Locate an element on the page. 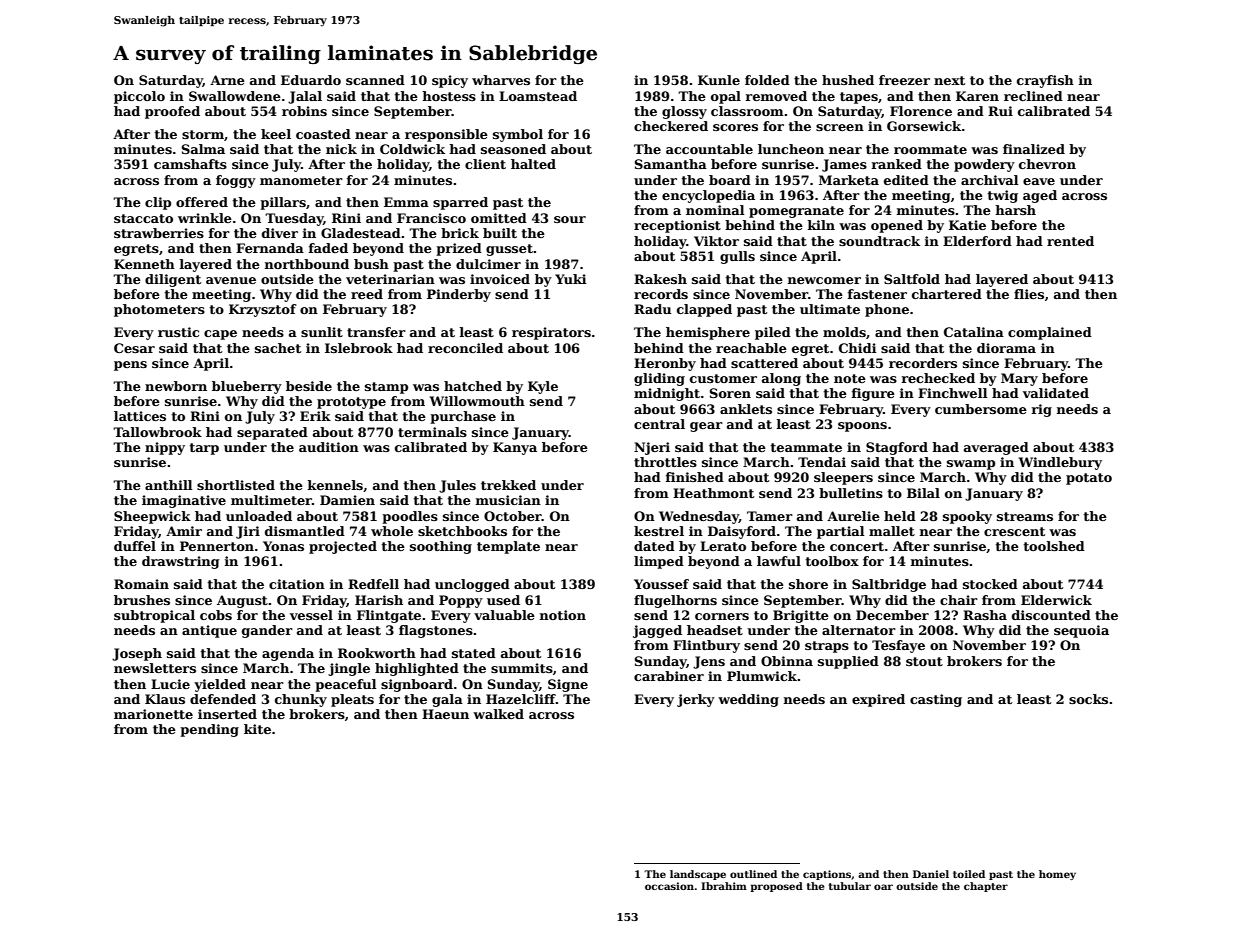  mallet is located at coordinates (892, 531).
